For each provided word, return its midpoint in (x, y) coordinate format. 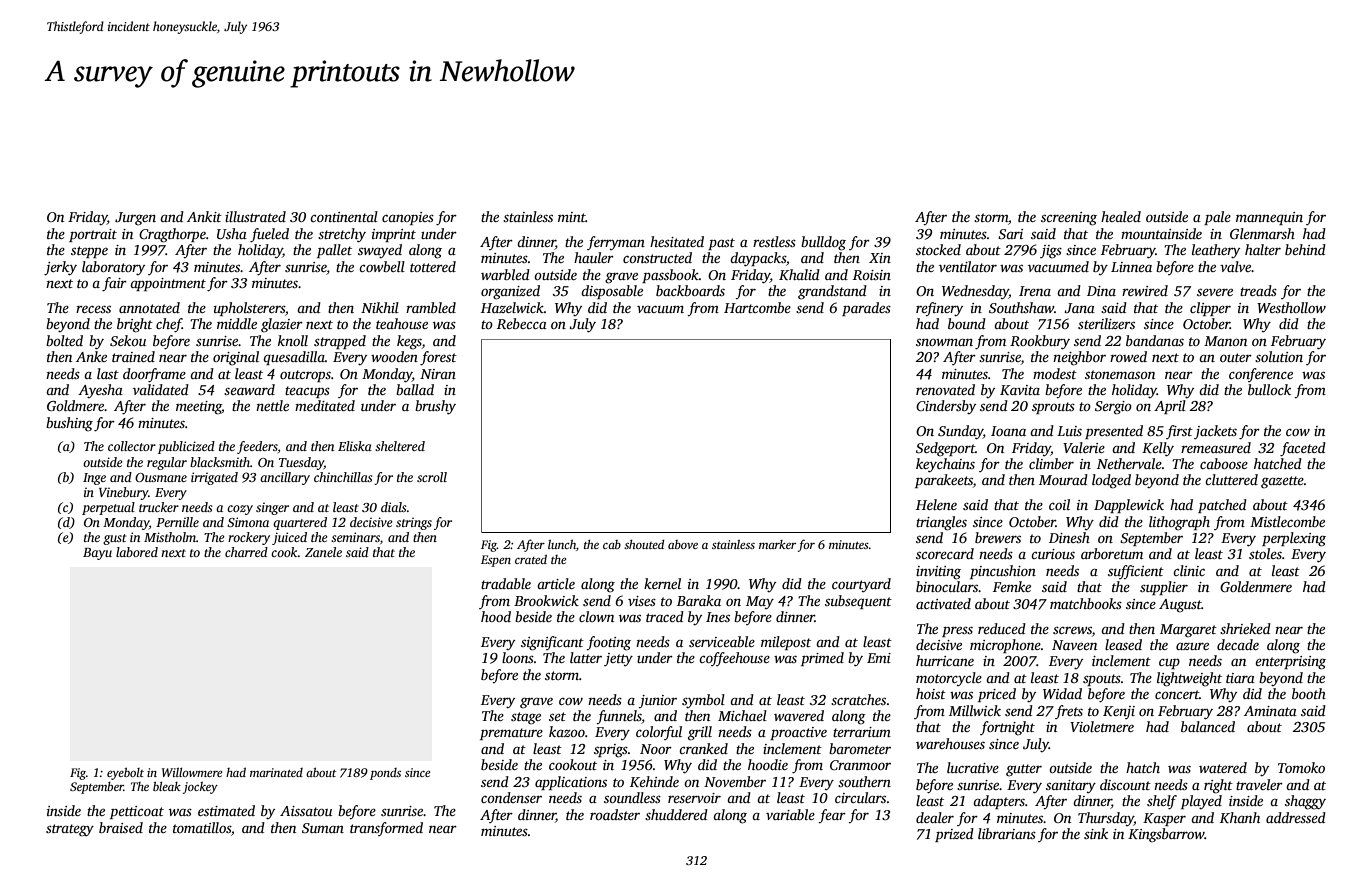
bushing (69, 424)
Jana (1079, 308)
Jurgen (135, 219)
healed (1121, 216)
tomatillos (202, 827)
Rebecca (522, 323)
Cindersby (946, 407)
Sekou (128, 340)
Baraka (699, 600)
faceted (1303, 449)
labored (137, 552)
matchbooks (1086, 603)
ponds (385, 774)
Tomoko (1301, 767)
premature (511, 734)
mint (572, 217)
